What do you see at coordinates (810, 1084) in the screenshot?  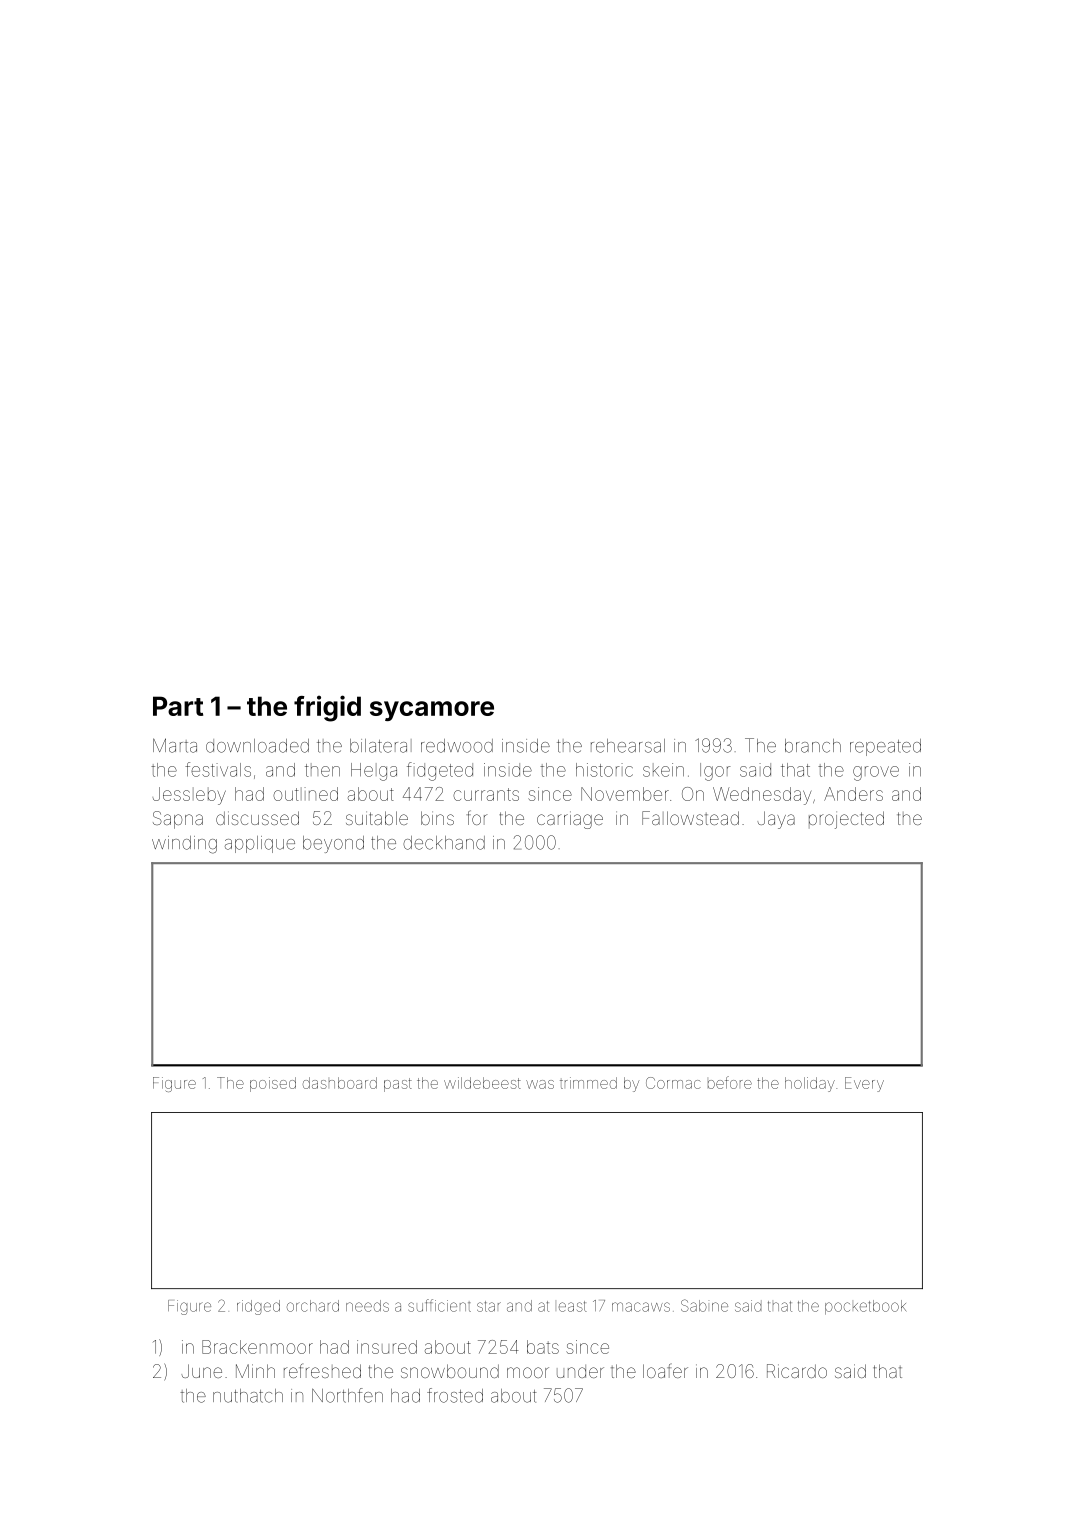 I see `holiday` at bounding box center [810, 1084].
